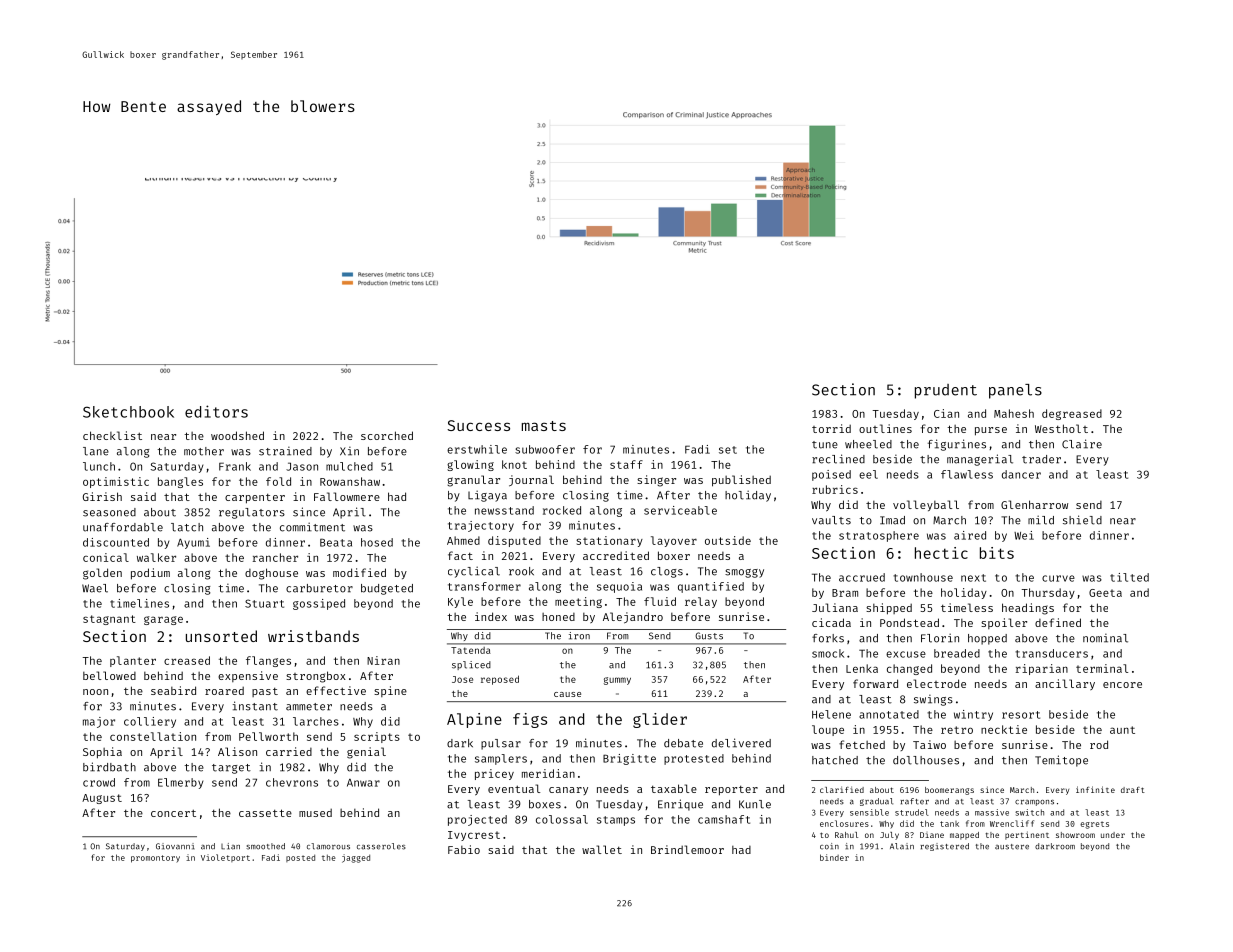  I want to click on concert, so click(173, 813).
